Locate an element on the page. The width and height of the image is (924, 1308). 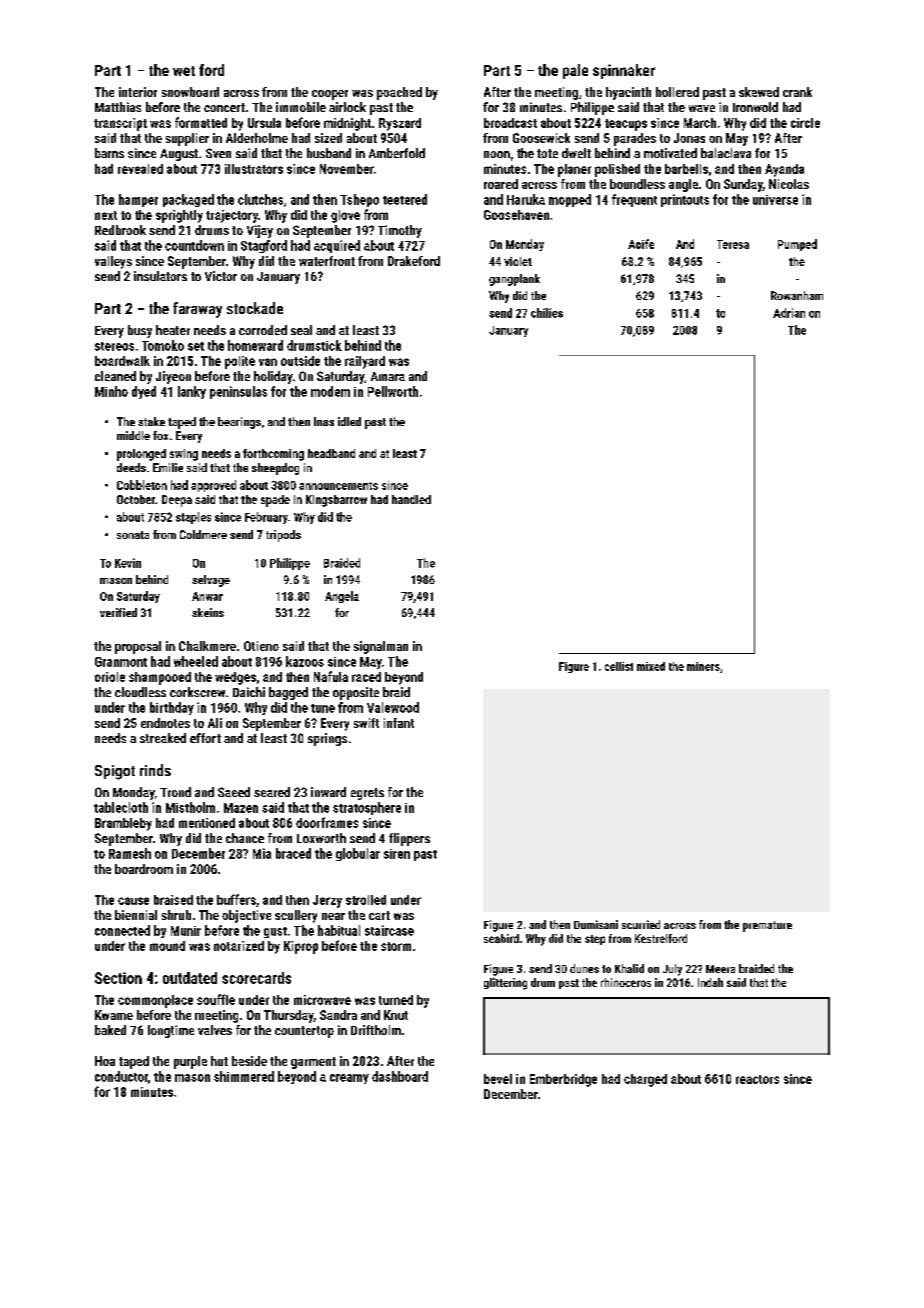
broadcast is located at coordinates (510, 123).
